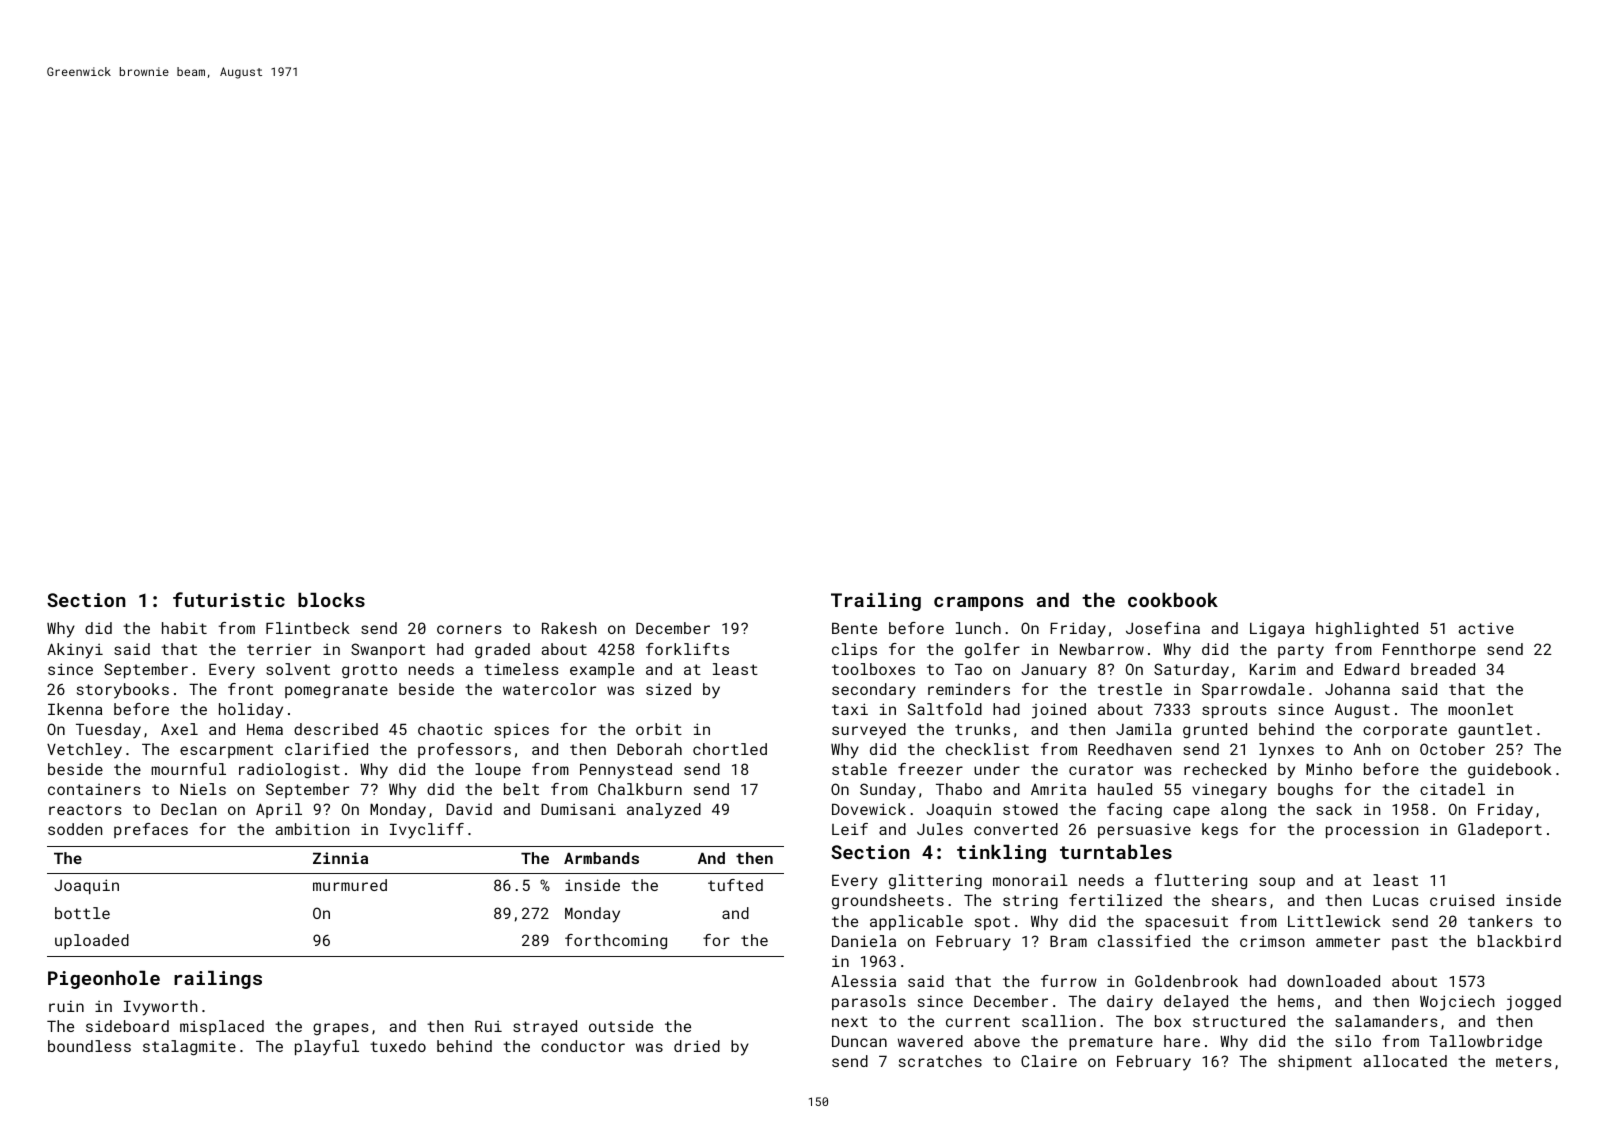  What do you see at coordinates (1173, 600) in the screenshot?
I see `cookbook` at bounding box center [1173, 600].
